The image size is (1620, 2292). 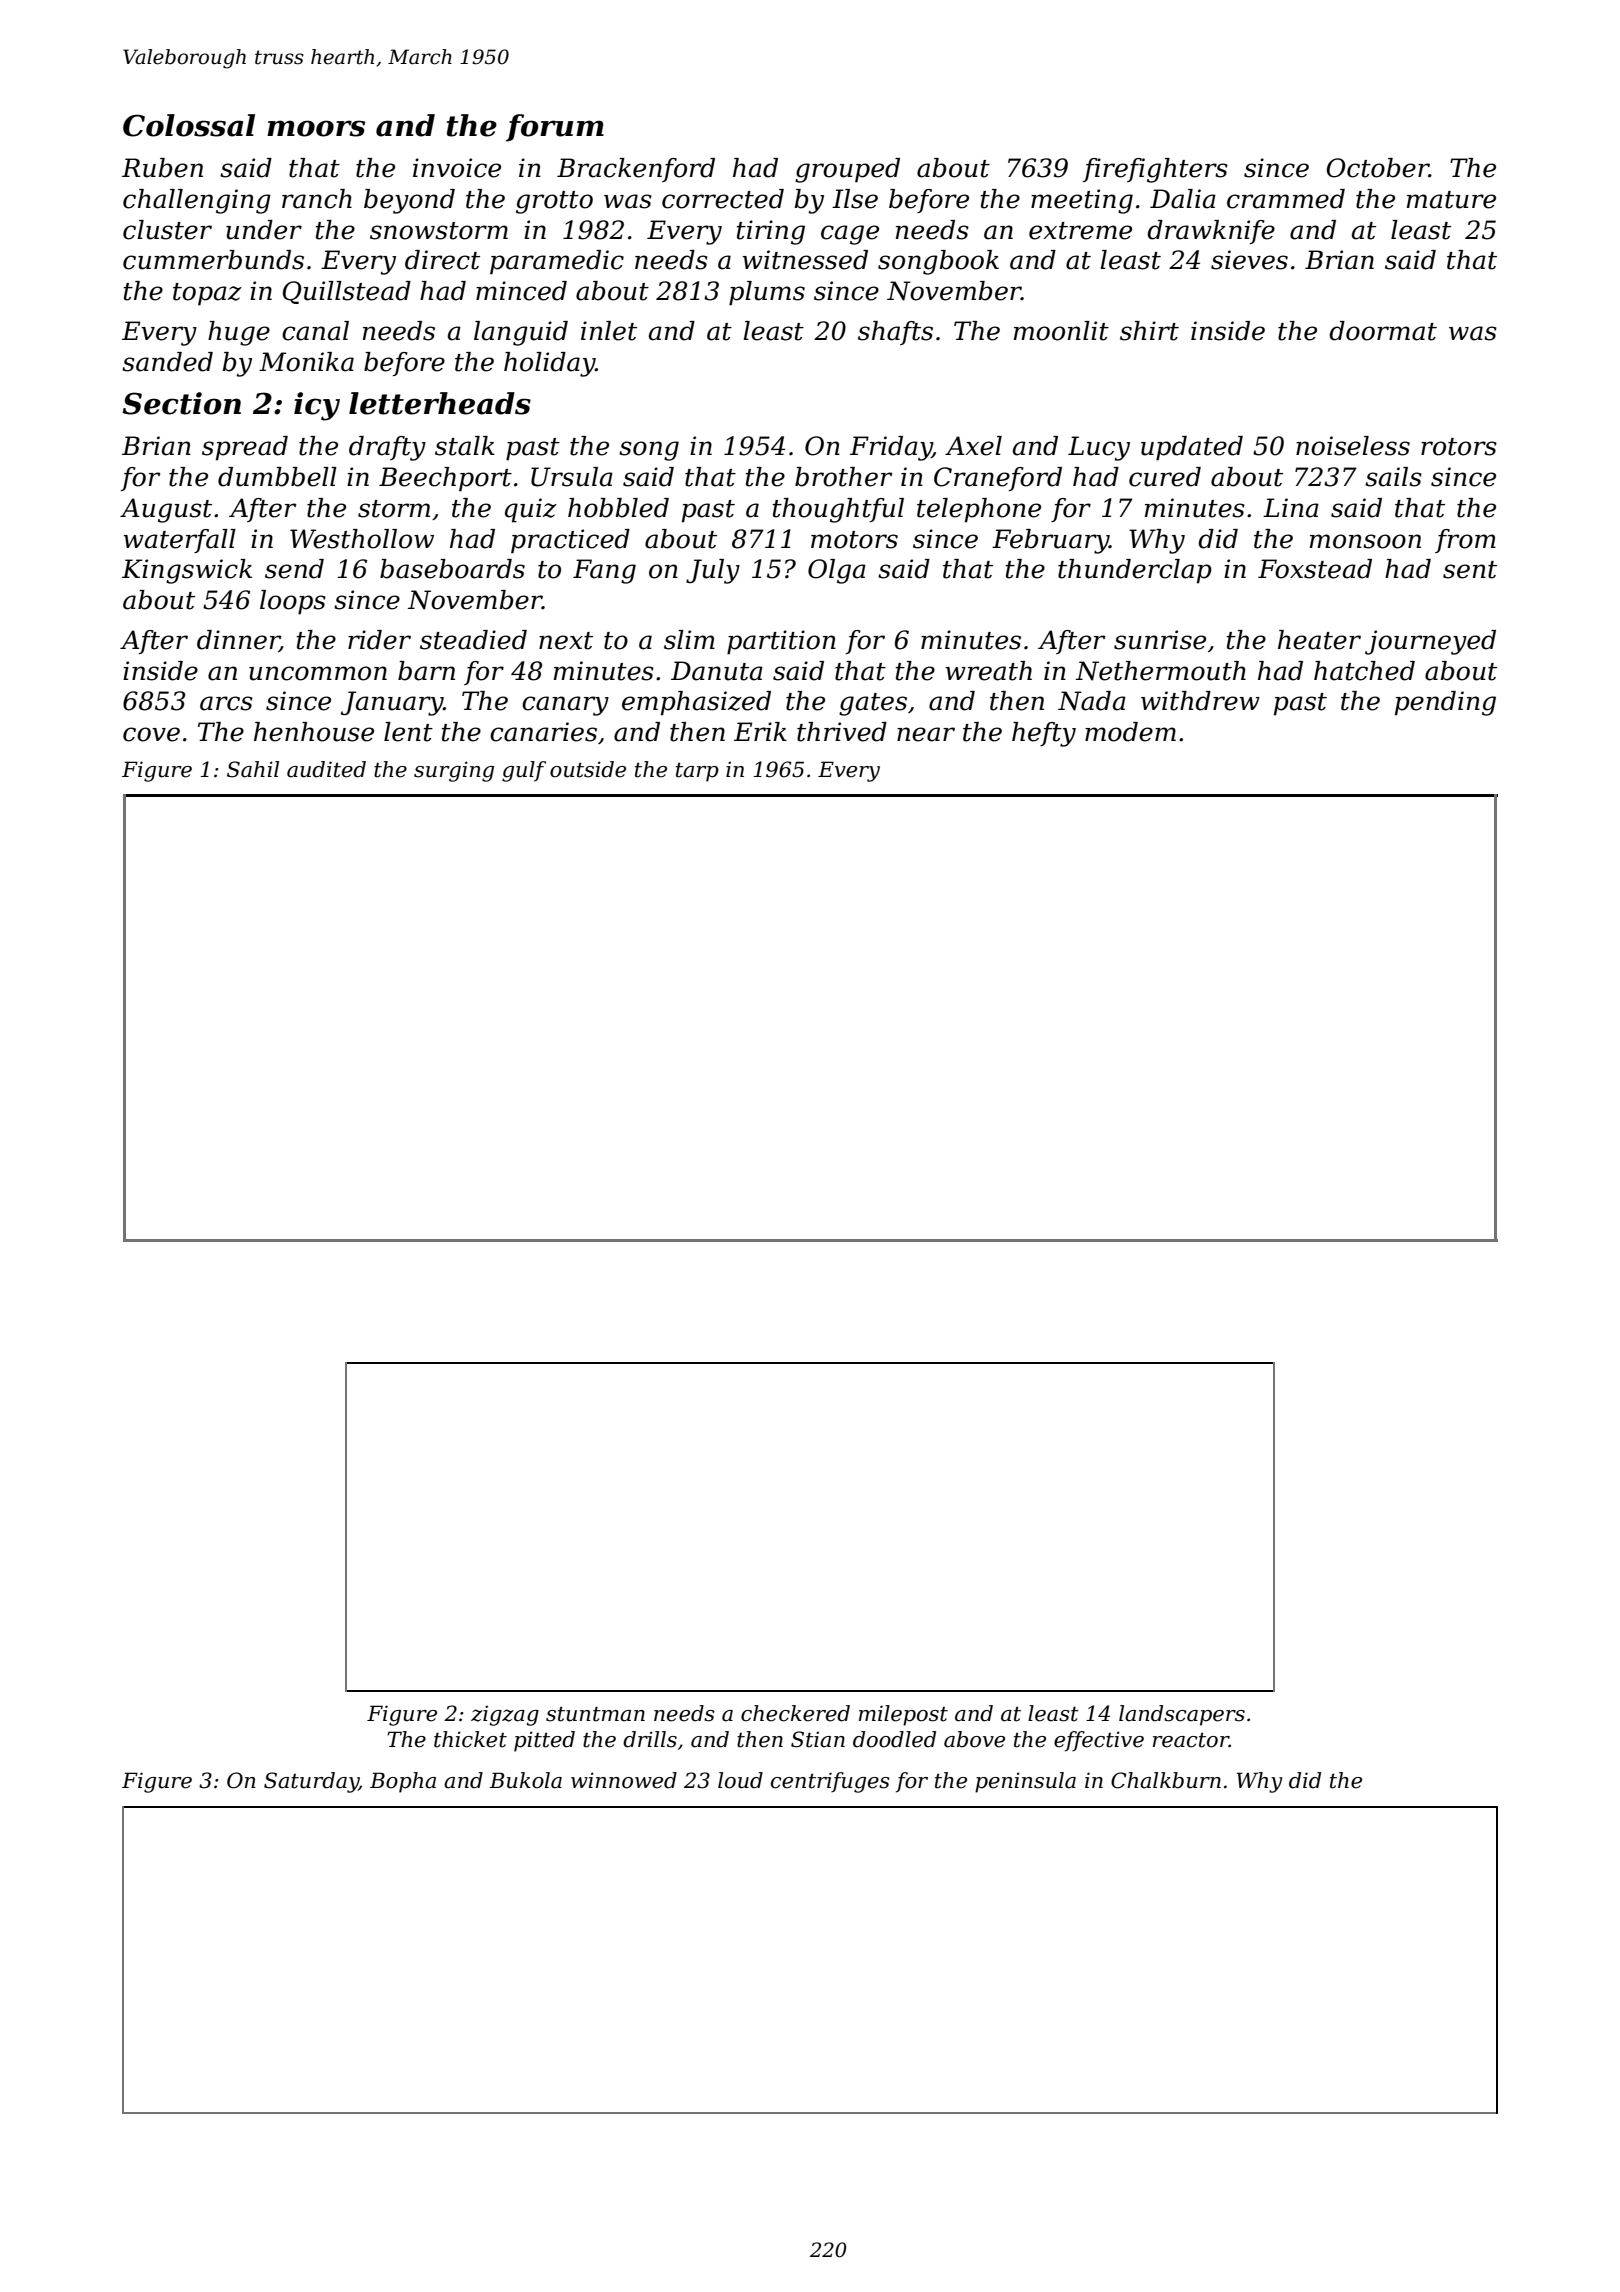 What do you see at coordinates (525, 1780) in the screenshot?
I see `Bukola` at bounding box center [525, 1780].
